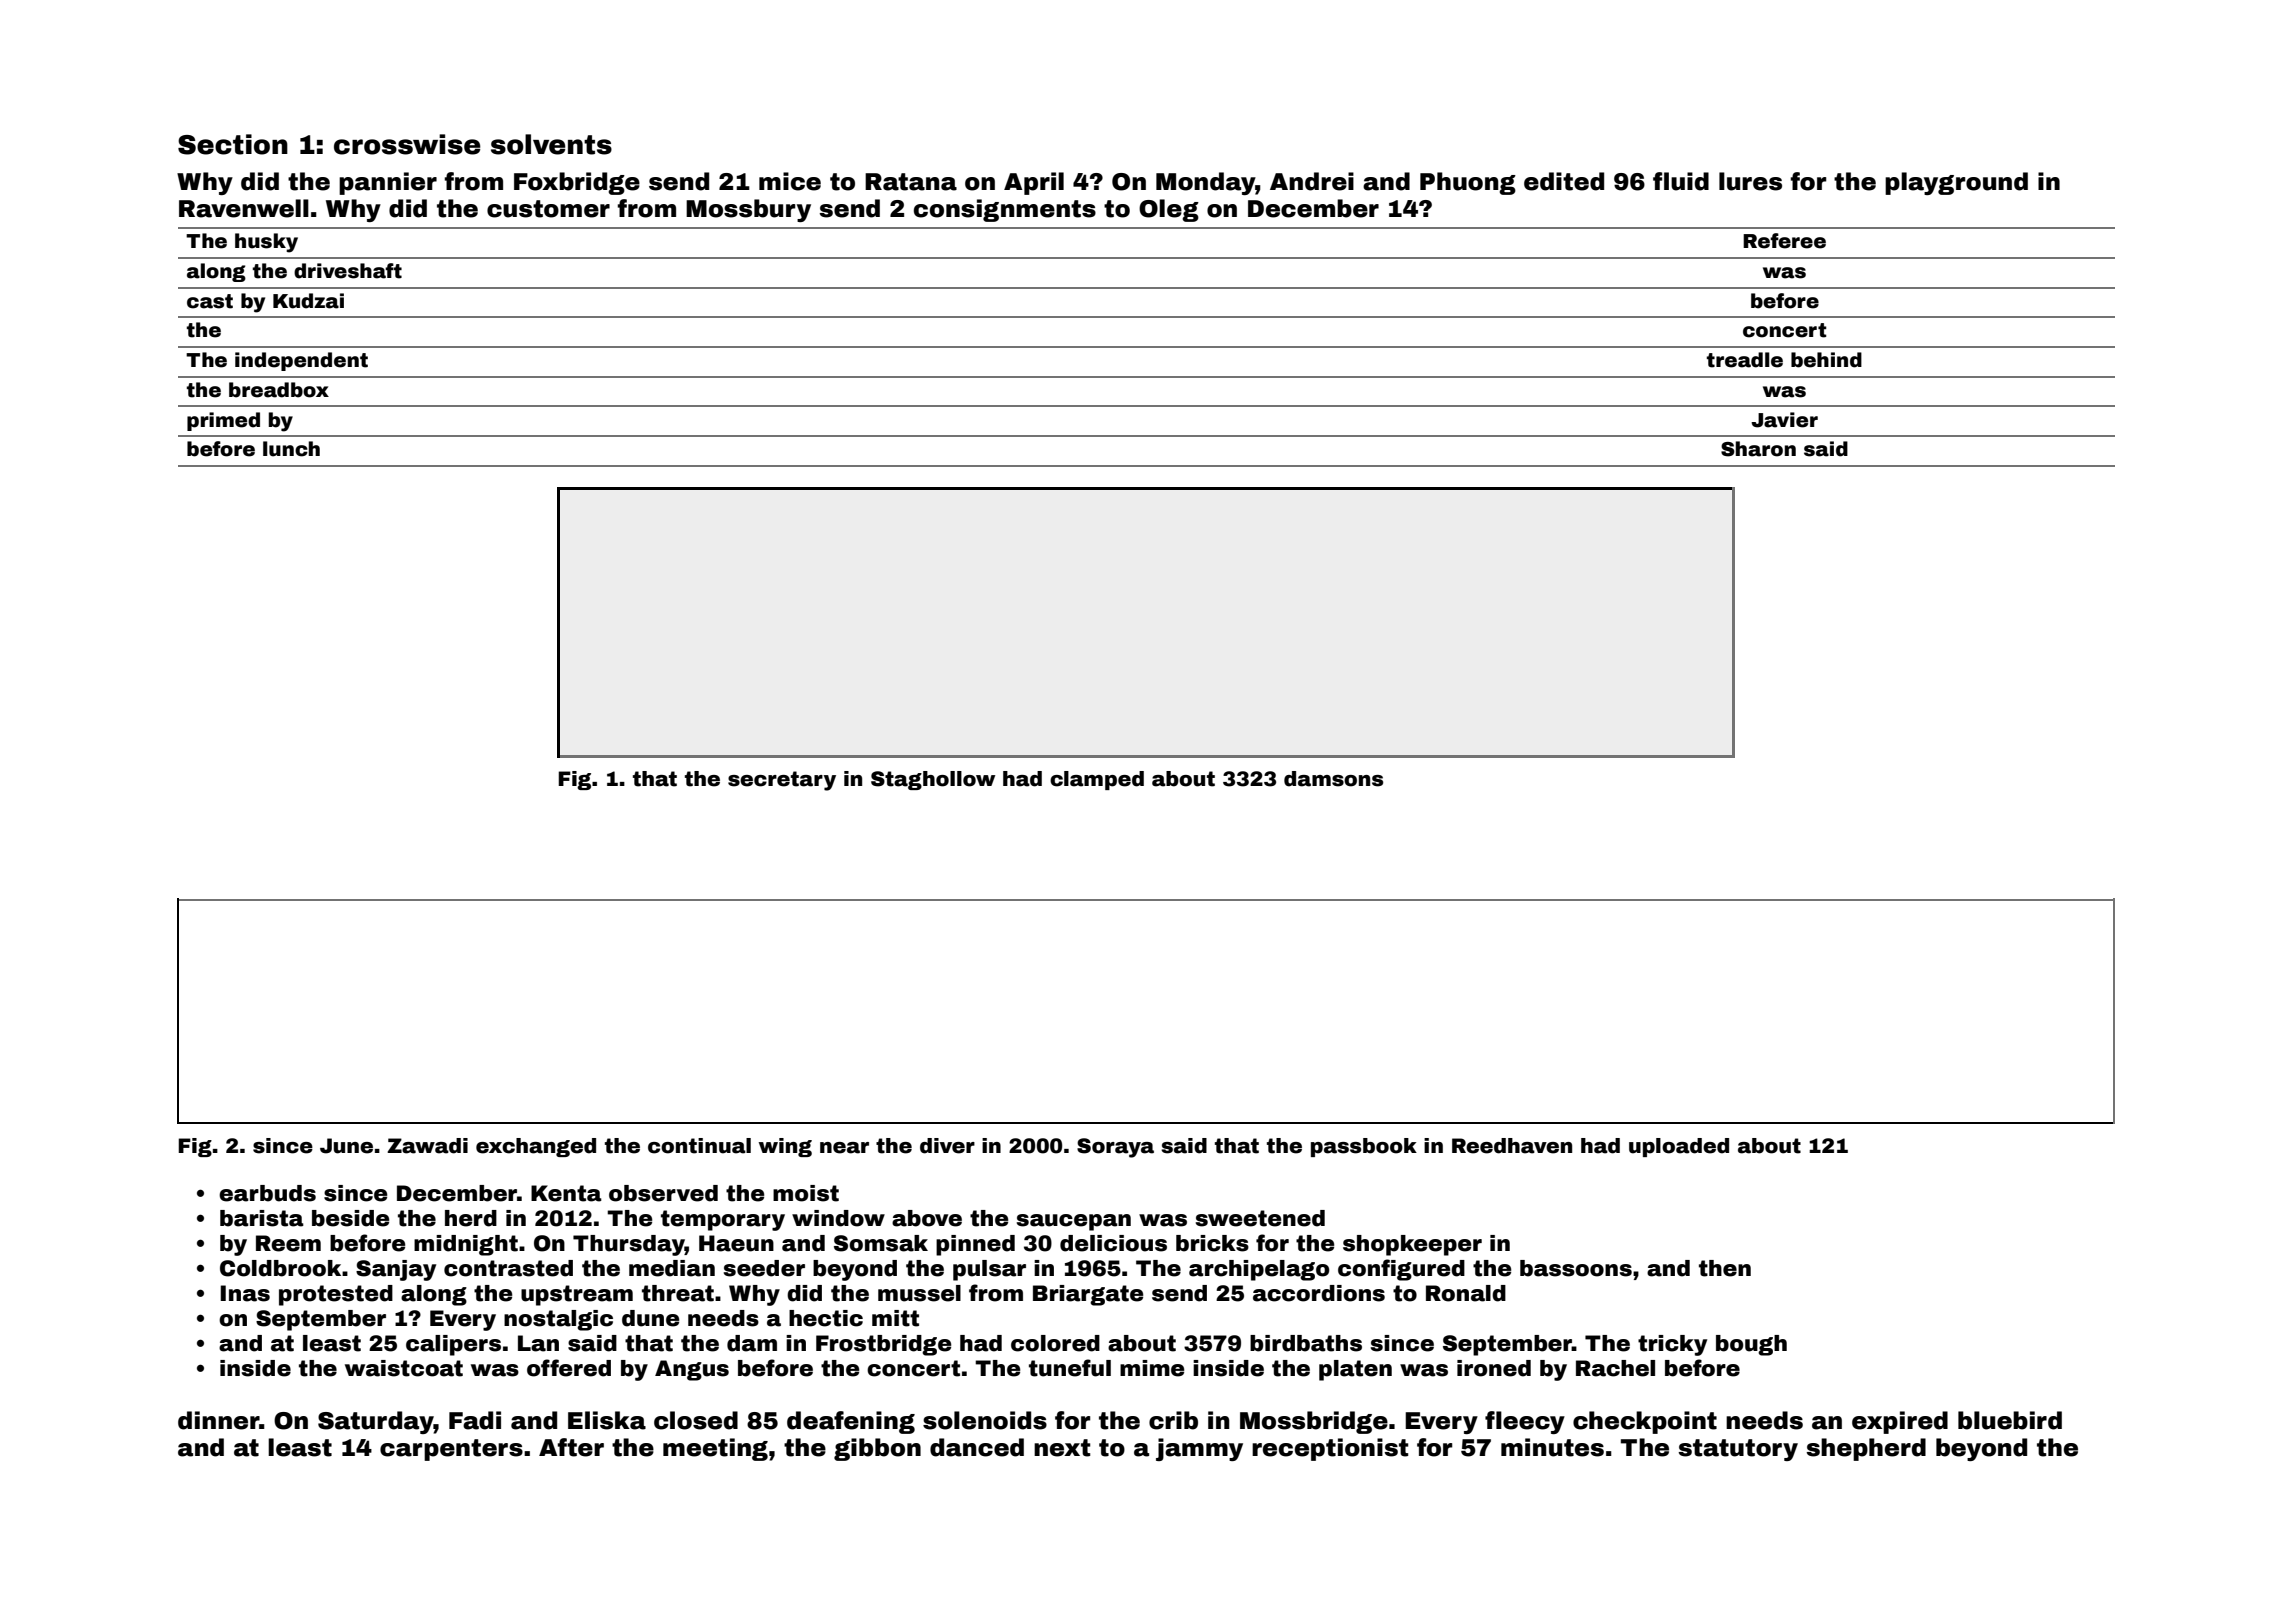  What do you see at coordinates (782, 781) in the document?
I see `secretary` at bounding box center [782, 781].
